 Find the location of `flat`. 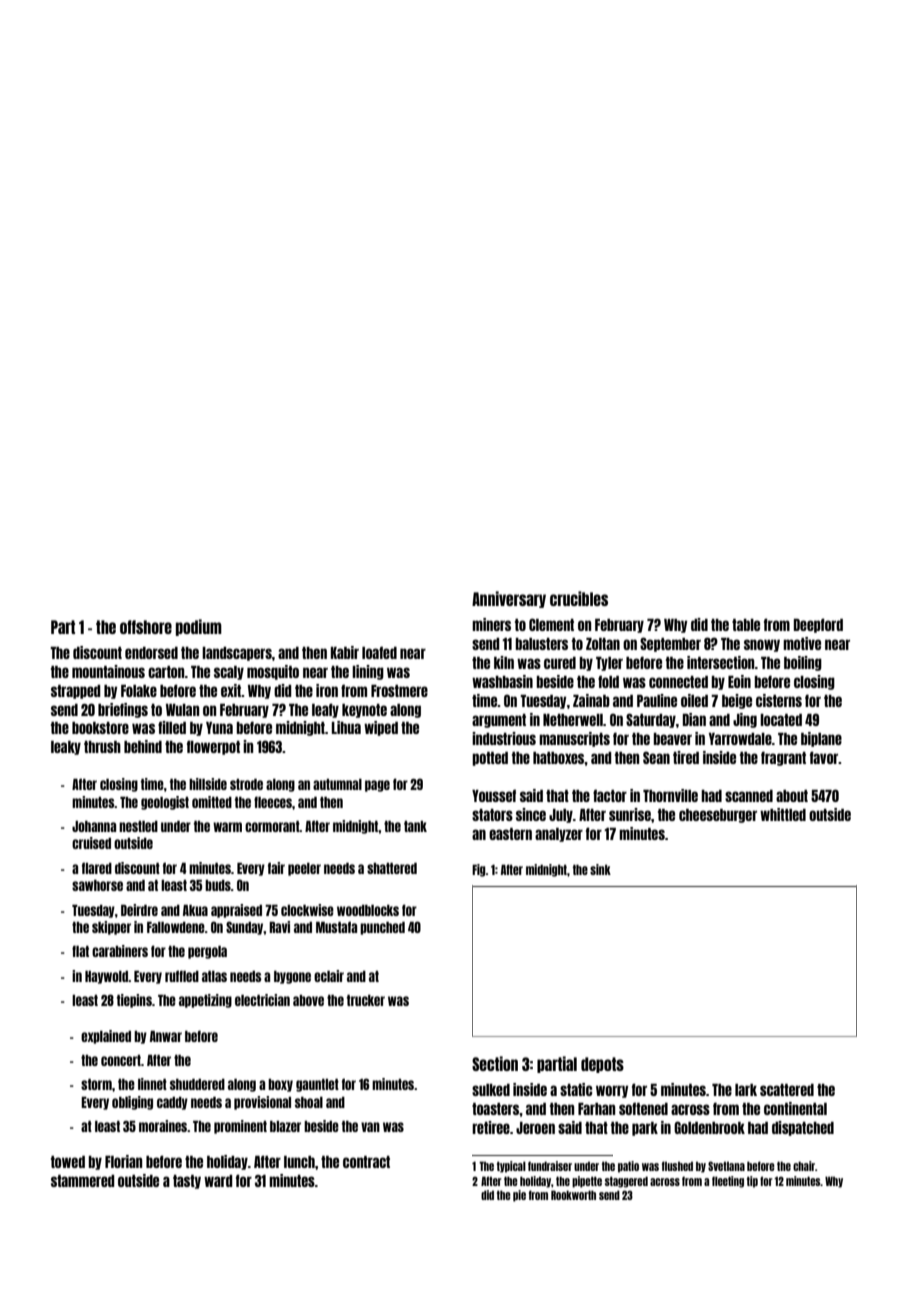

flat is located at coordinates (80, 951).
